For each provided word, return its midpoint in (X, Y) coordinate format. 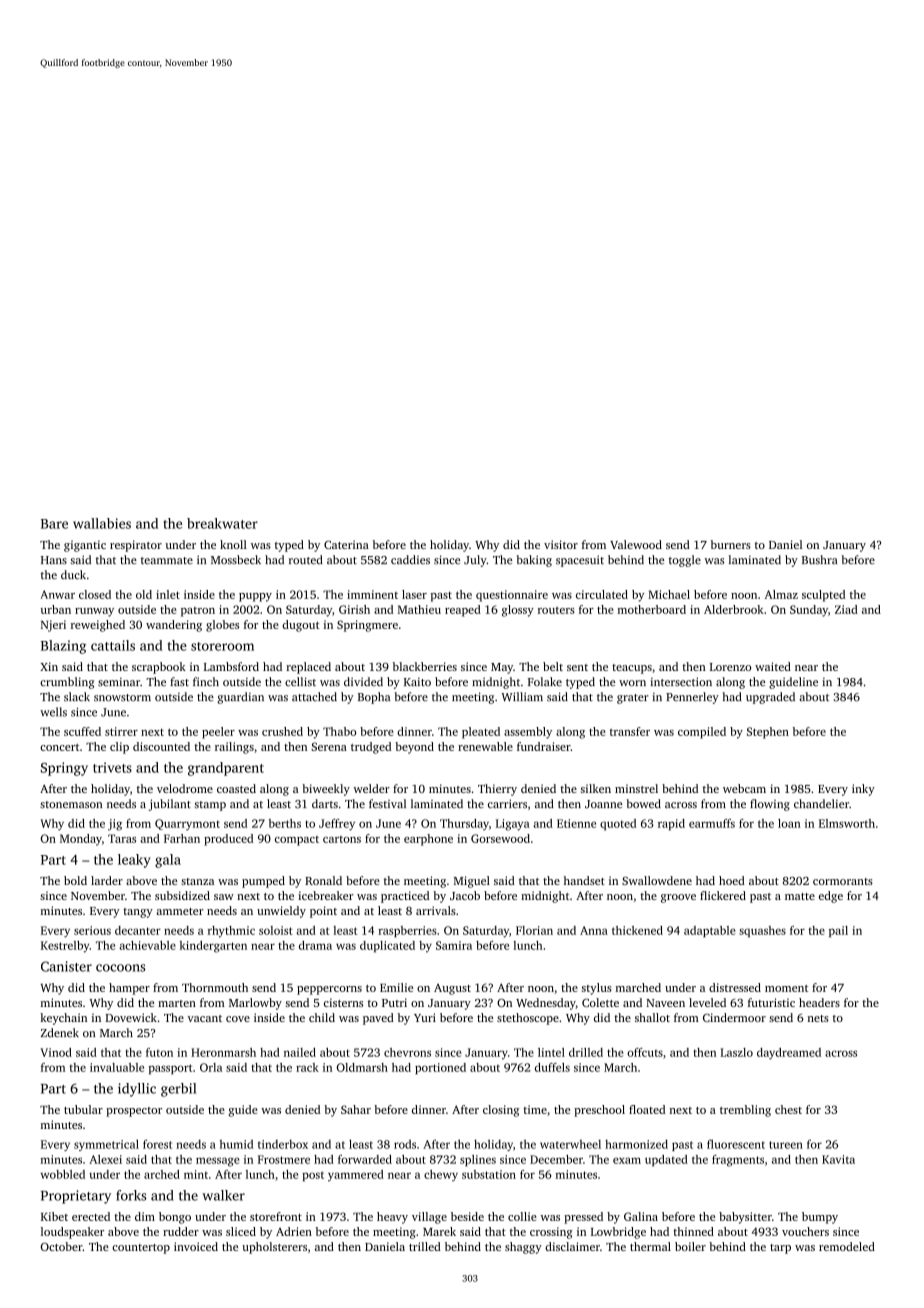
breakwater (222, 523)
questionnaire (512, 596)
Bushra (819, 559)
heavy (392, 1218)
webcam (744, 788)
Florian (534, 930)
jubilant (170, 805)
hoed (732, 880)
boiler (690, 1246)
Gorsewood (500, 838)
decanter (138, 930)
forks (131, 1195)
